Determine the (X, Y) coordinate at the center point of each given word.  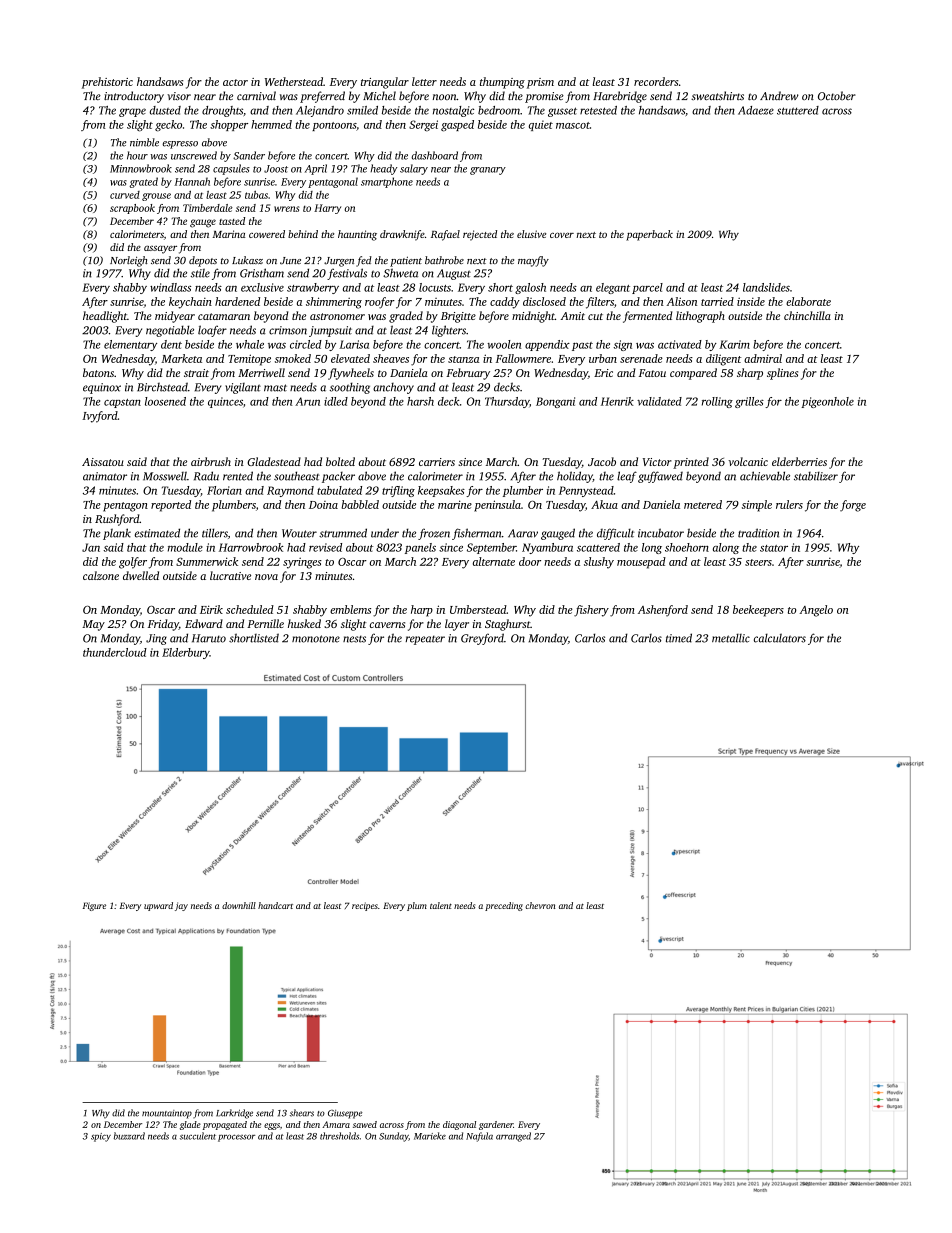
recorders (656, 81)
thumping (502, 83)
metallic (731, 638)
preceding (504, 906)
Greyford (482, 639)
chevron (540, 905)
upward (158, 906)
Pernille (265, 623)
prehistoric (107, 83)
